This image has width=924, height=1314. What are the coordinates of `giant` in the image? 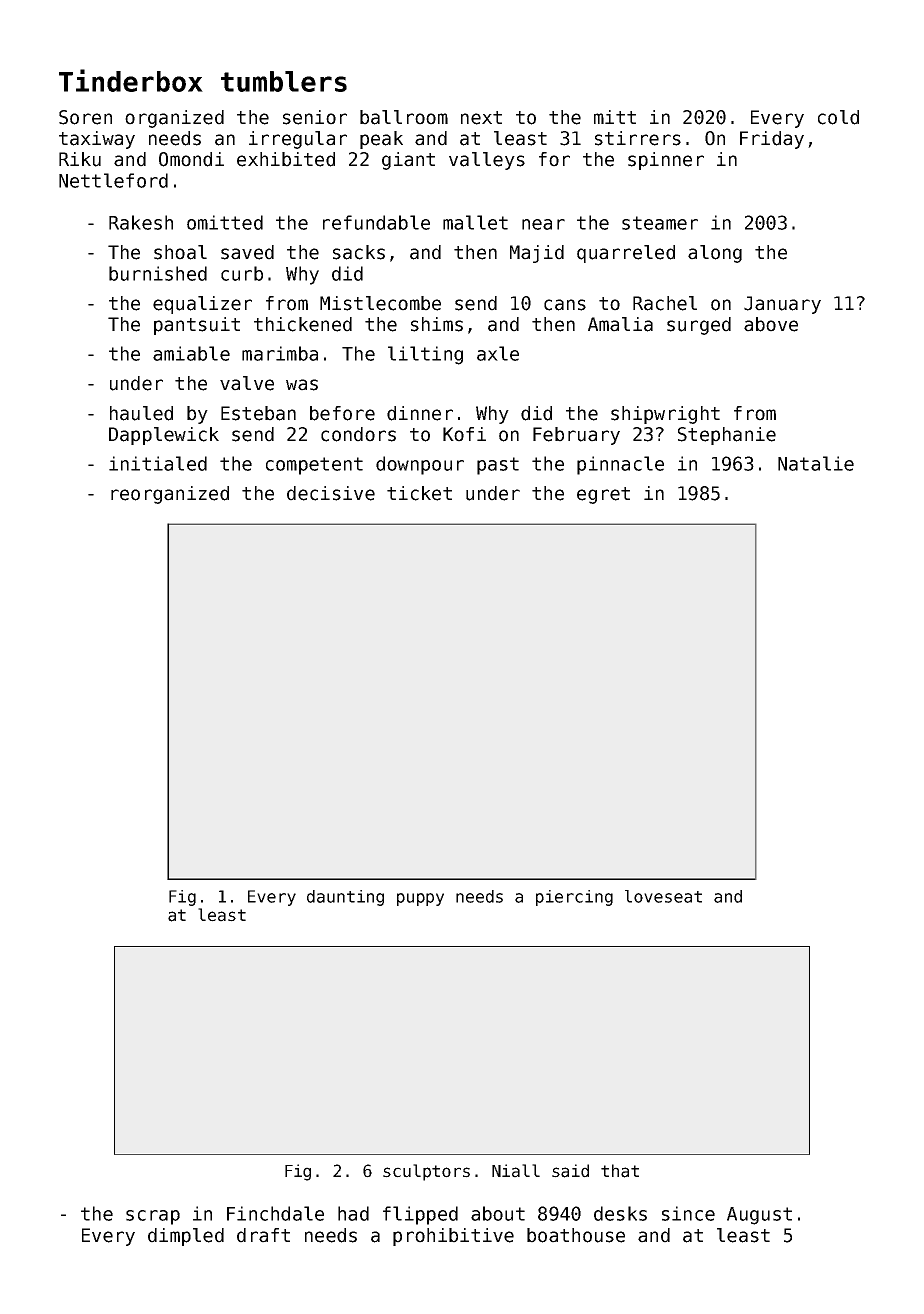 It's located at (408, 161).
